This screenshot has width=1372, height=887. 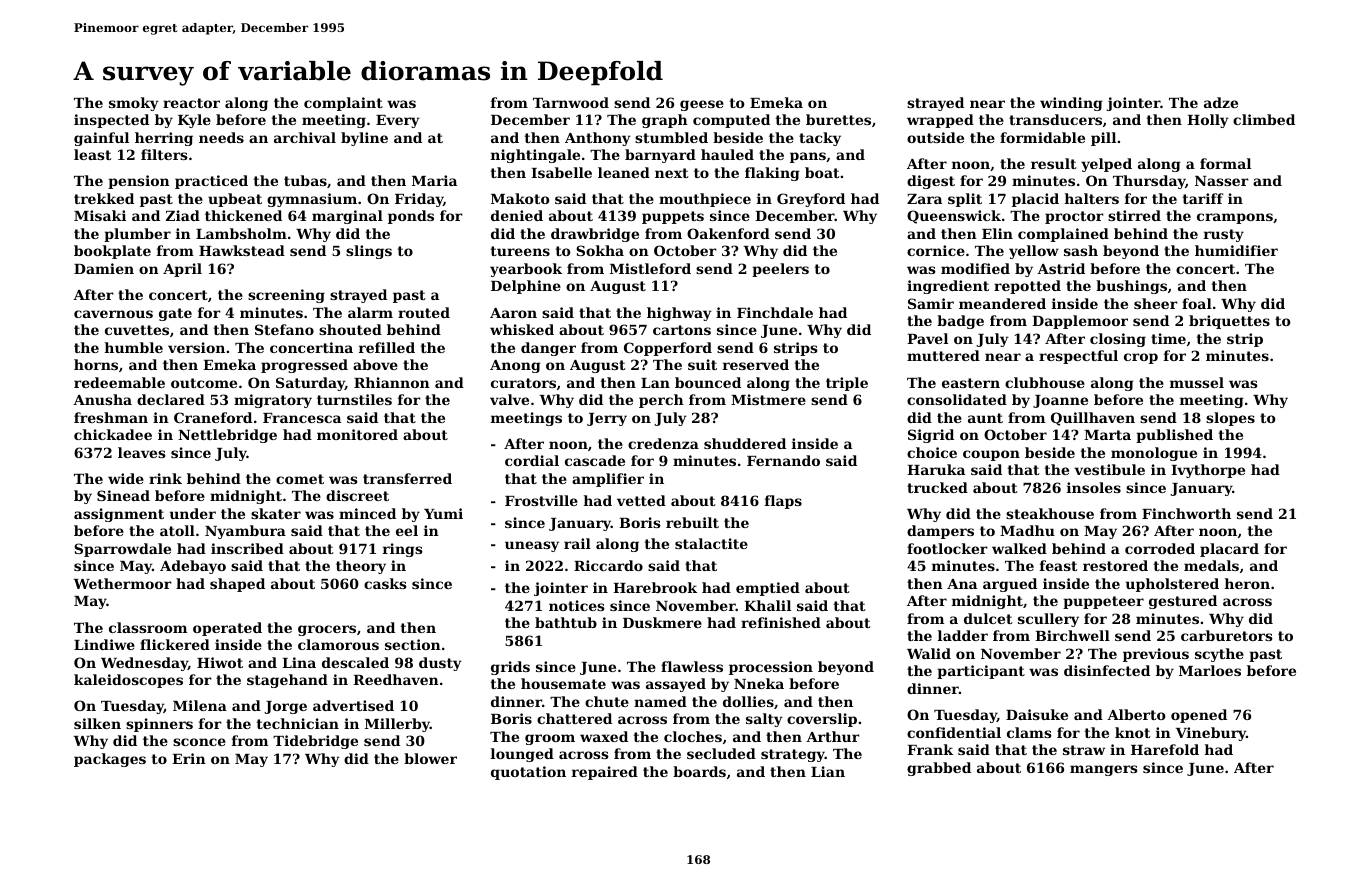 I want to click on dollies, so click(x=748, y=701).
